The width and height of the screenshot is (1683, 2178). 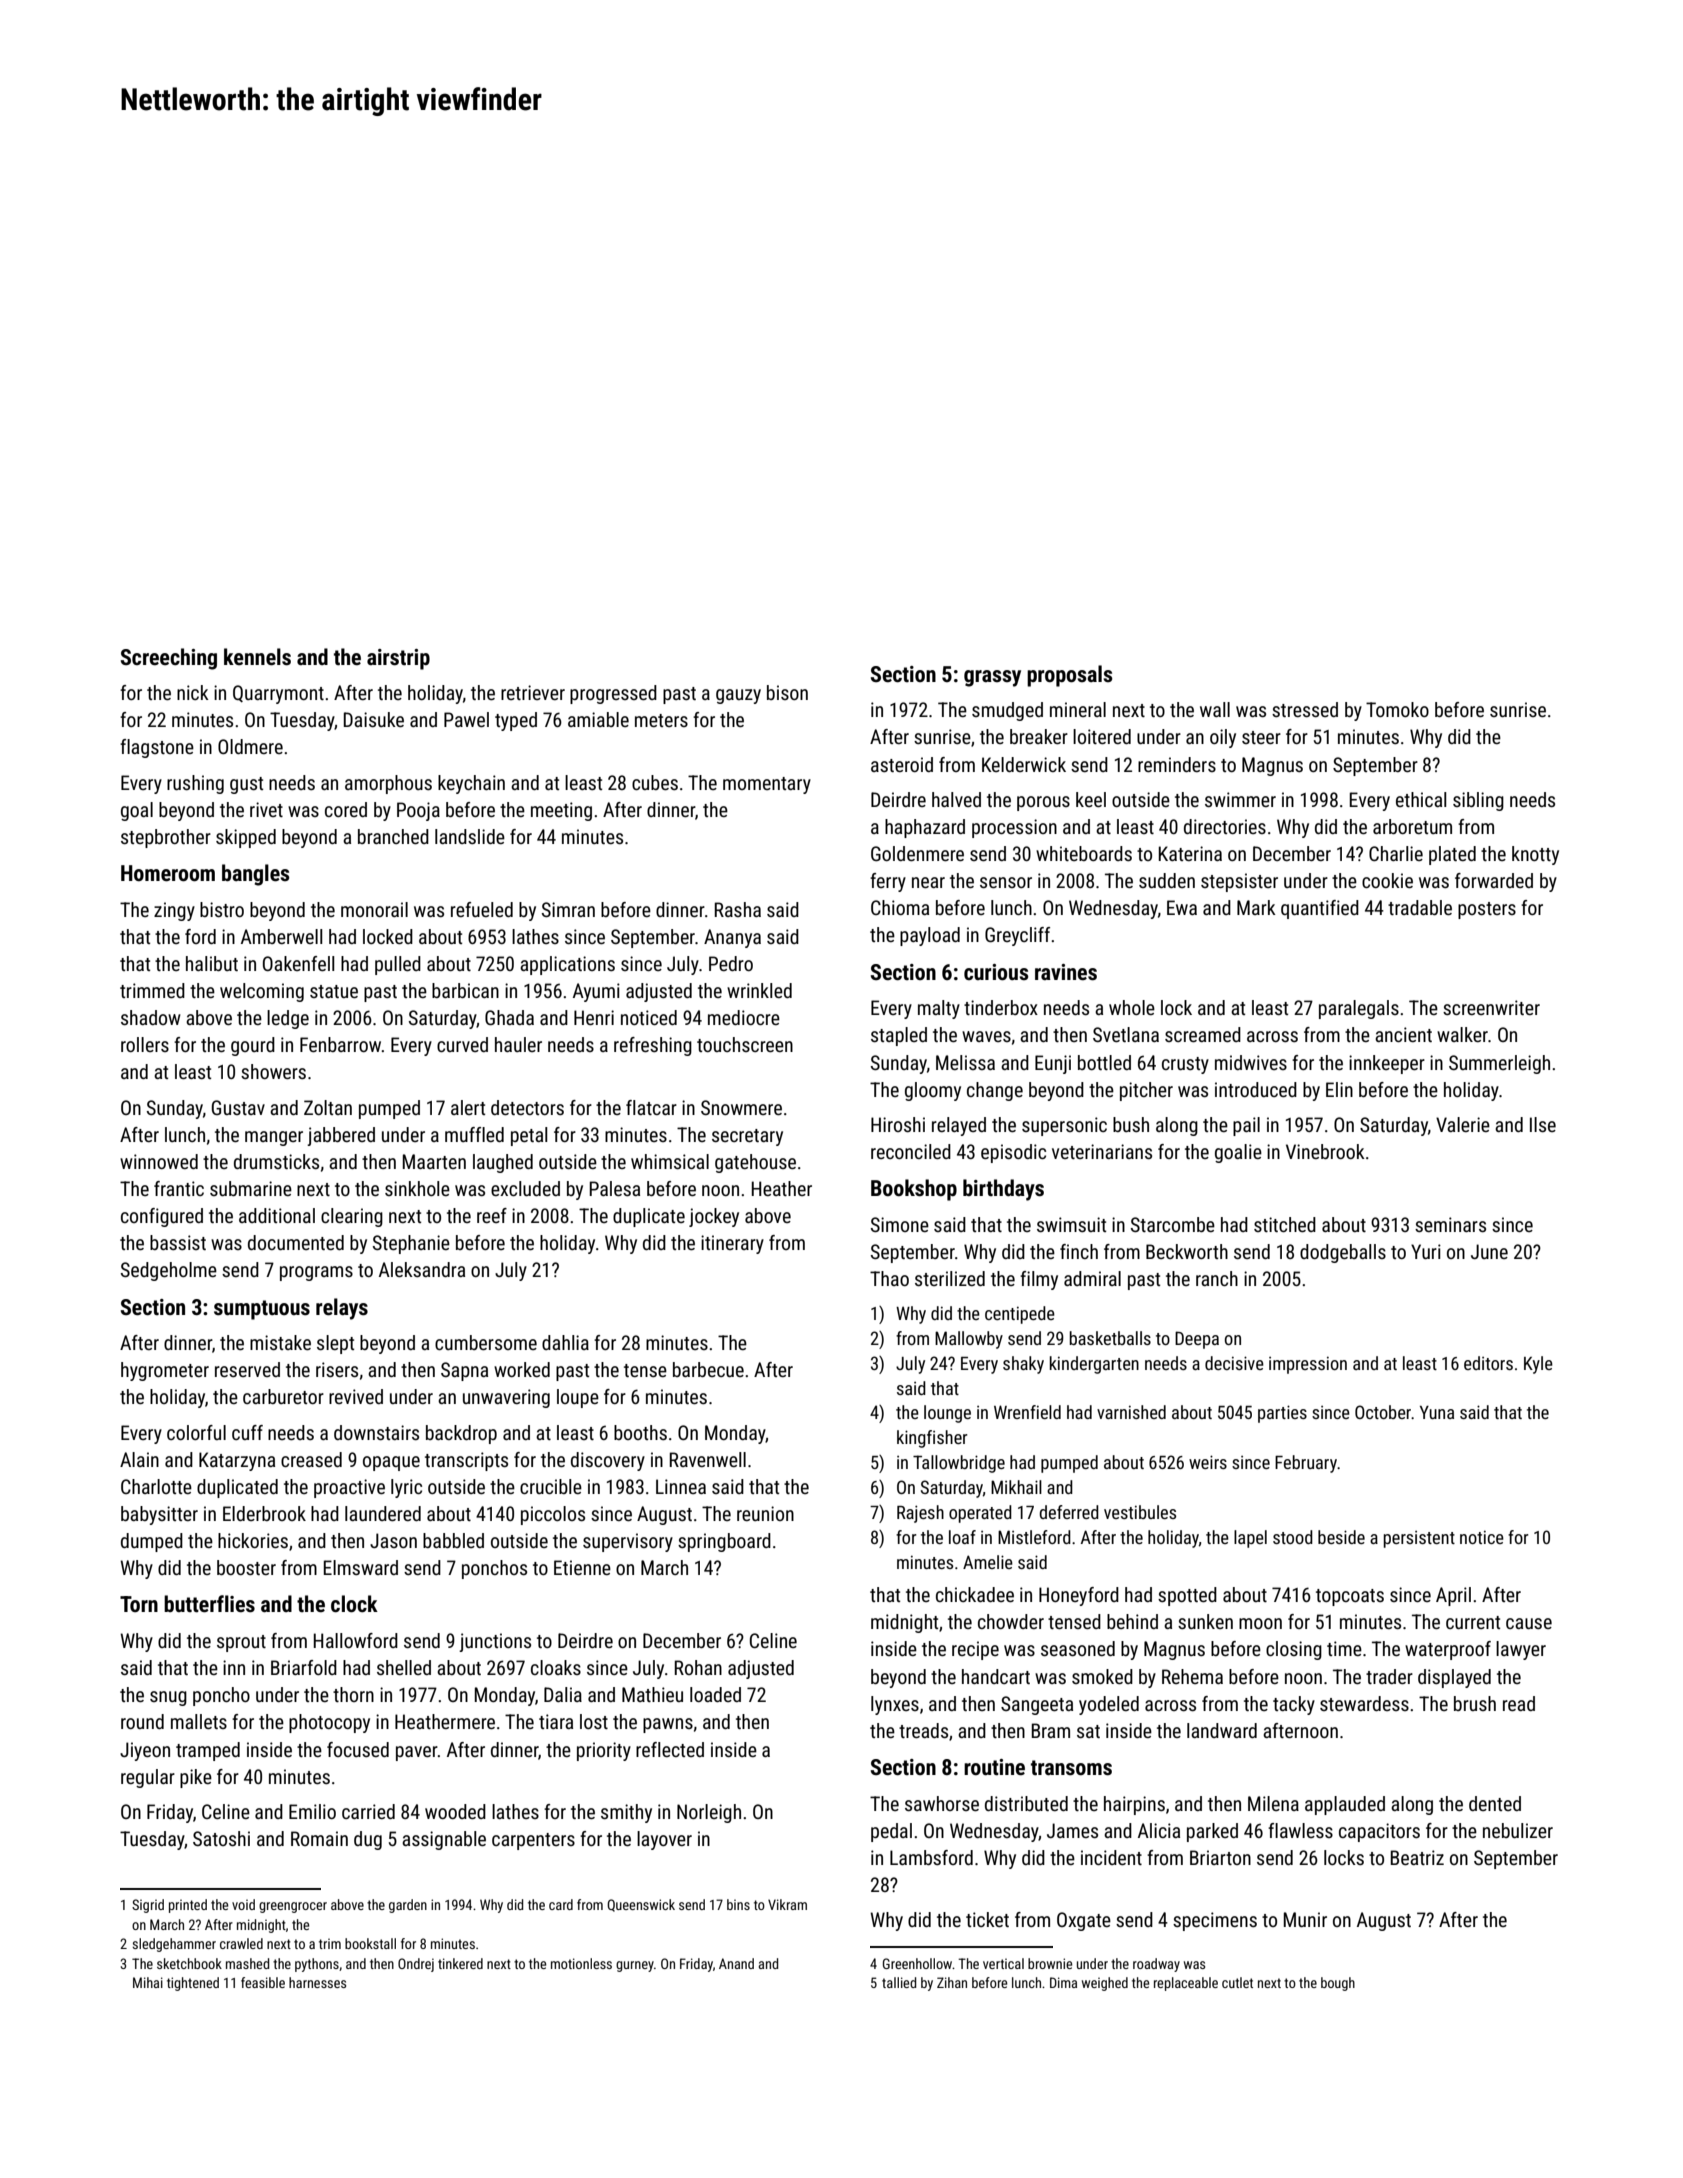 What do you see at coordinates (635, 1966) in the screenshot?
I see `gurney` at bounding box center [635, 1966].
